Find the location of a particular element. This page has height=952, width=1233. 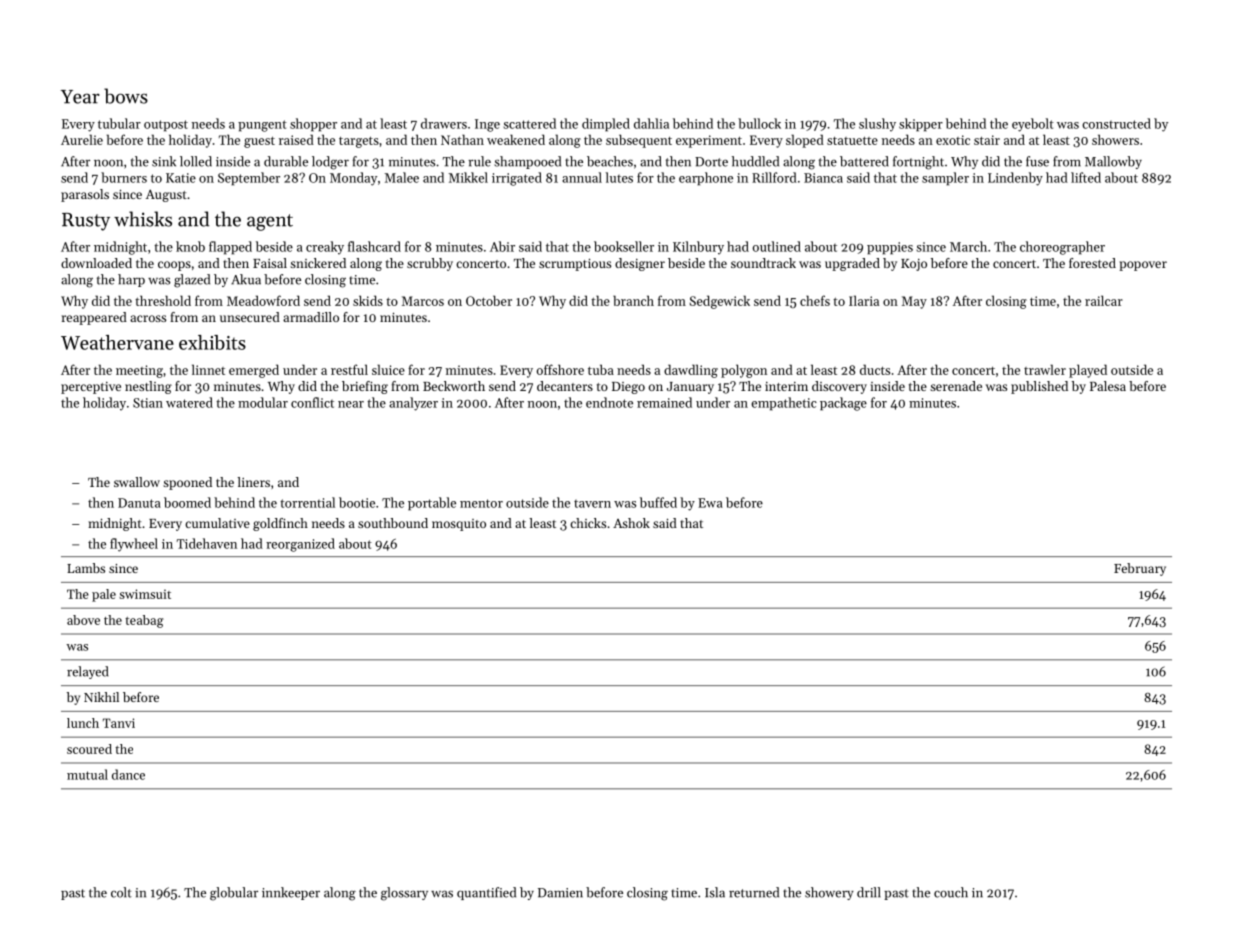

chicks is located at coordinates (588, 523).
